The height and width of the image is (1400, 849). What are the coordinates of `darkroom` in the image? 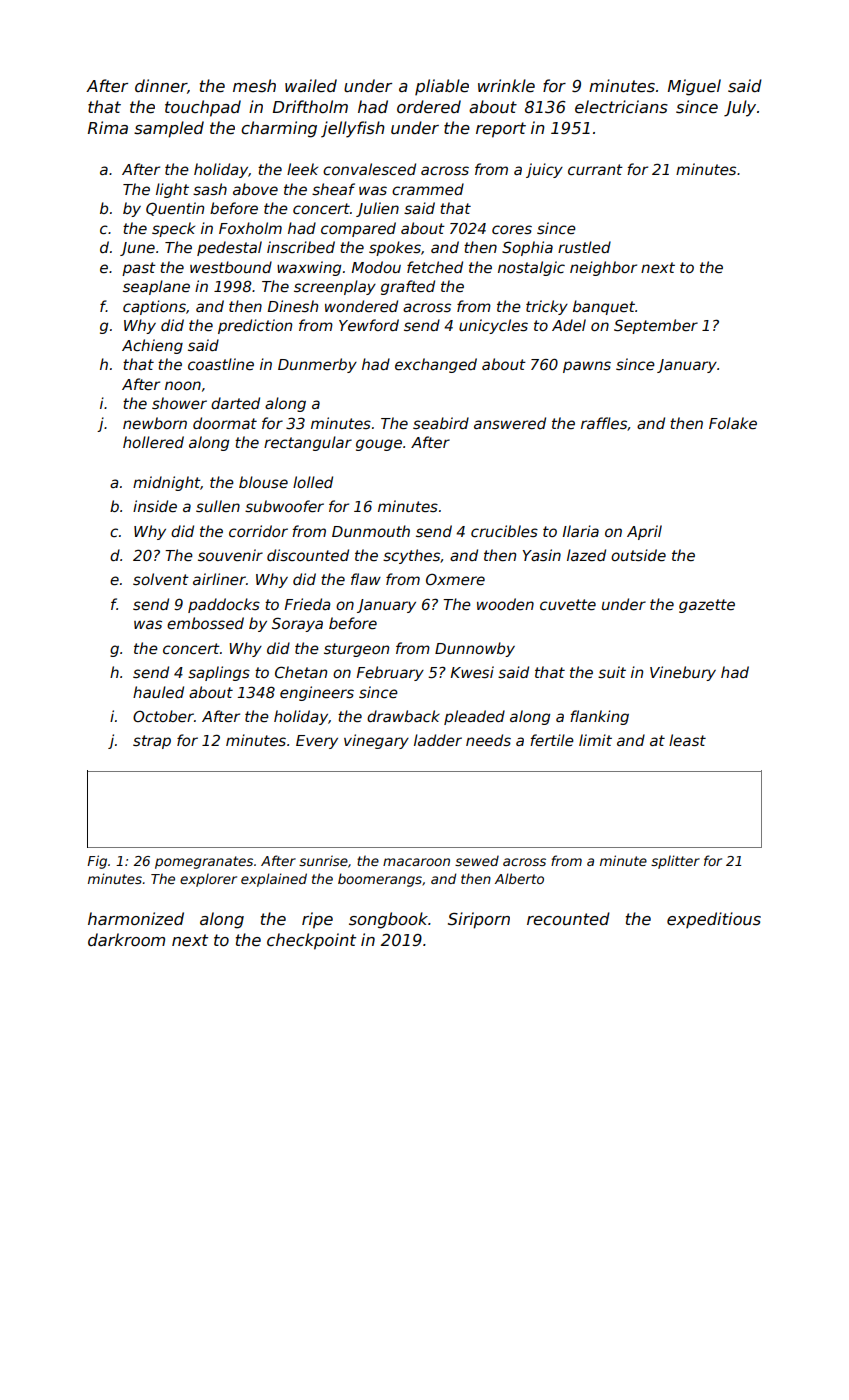 It's located at (126, 939).
